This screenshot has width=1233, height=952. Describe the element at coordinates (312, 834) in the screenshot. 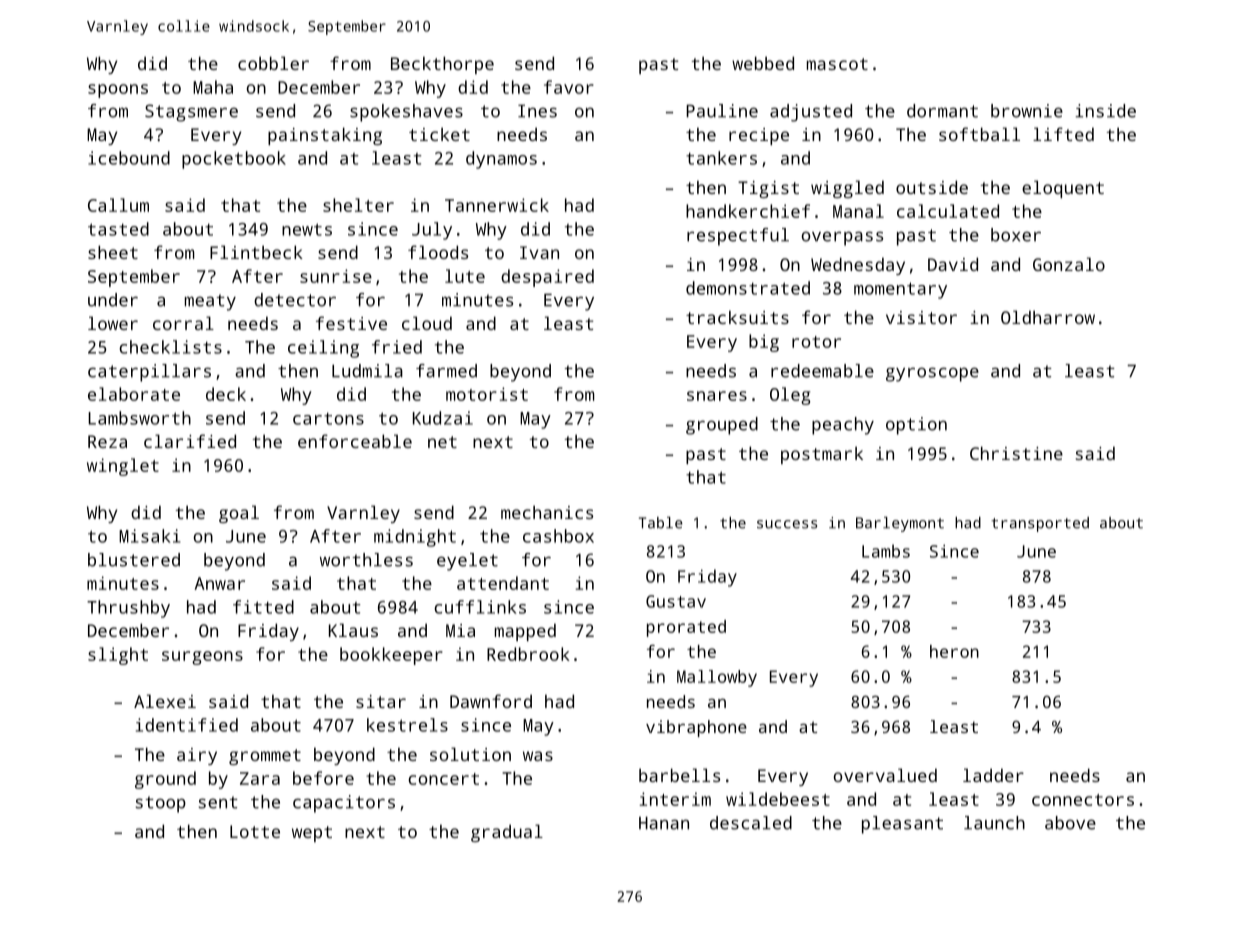

I see `wept` at that location.
